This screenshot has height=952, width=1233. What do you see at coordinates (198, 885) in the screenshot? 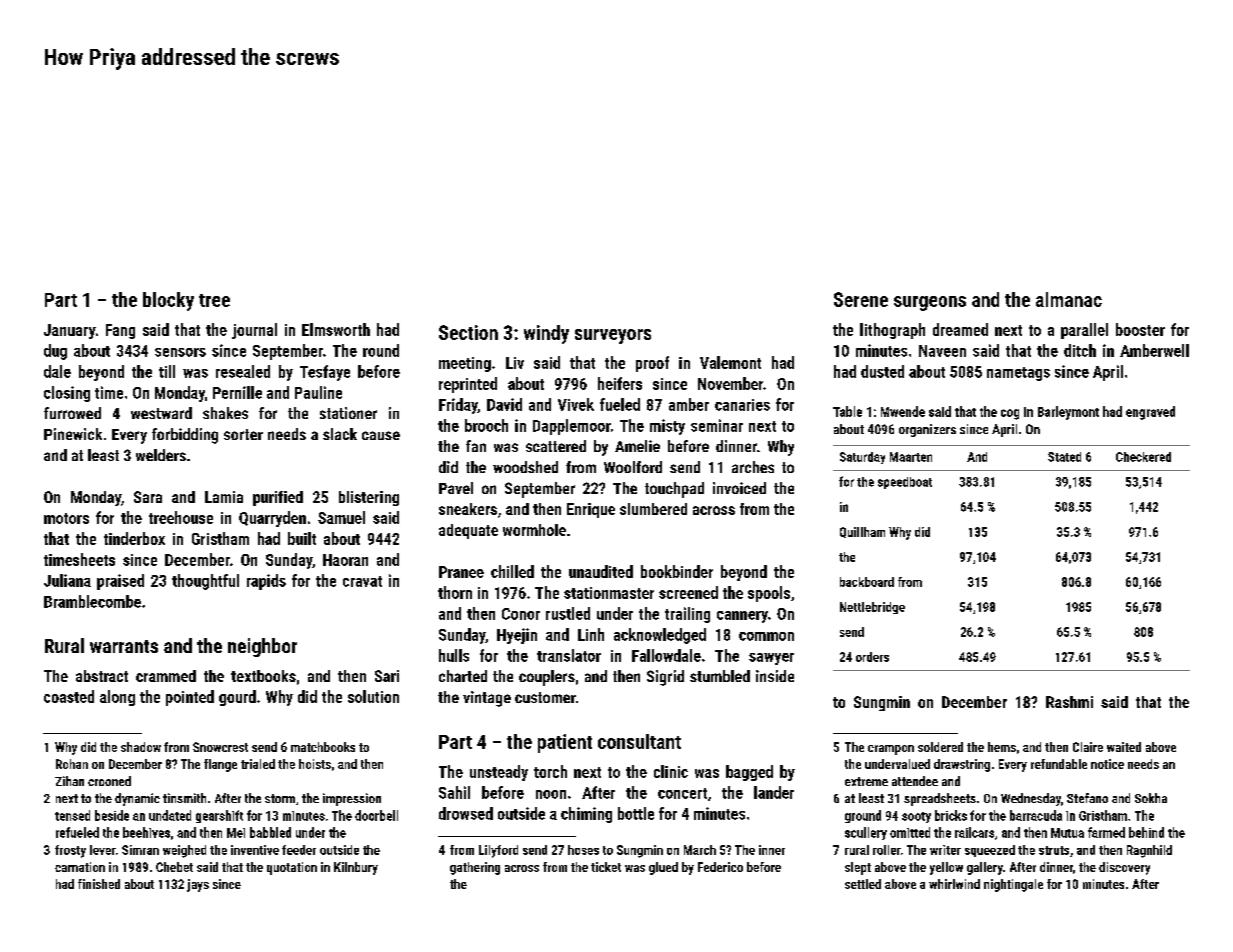
I see `jays` at bounding box center [198, 885].
